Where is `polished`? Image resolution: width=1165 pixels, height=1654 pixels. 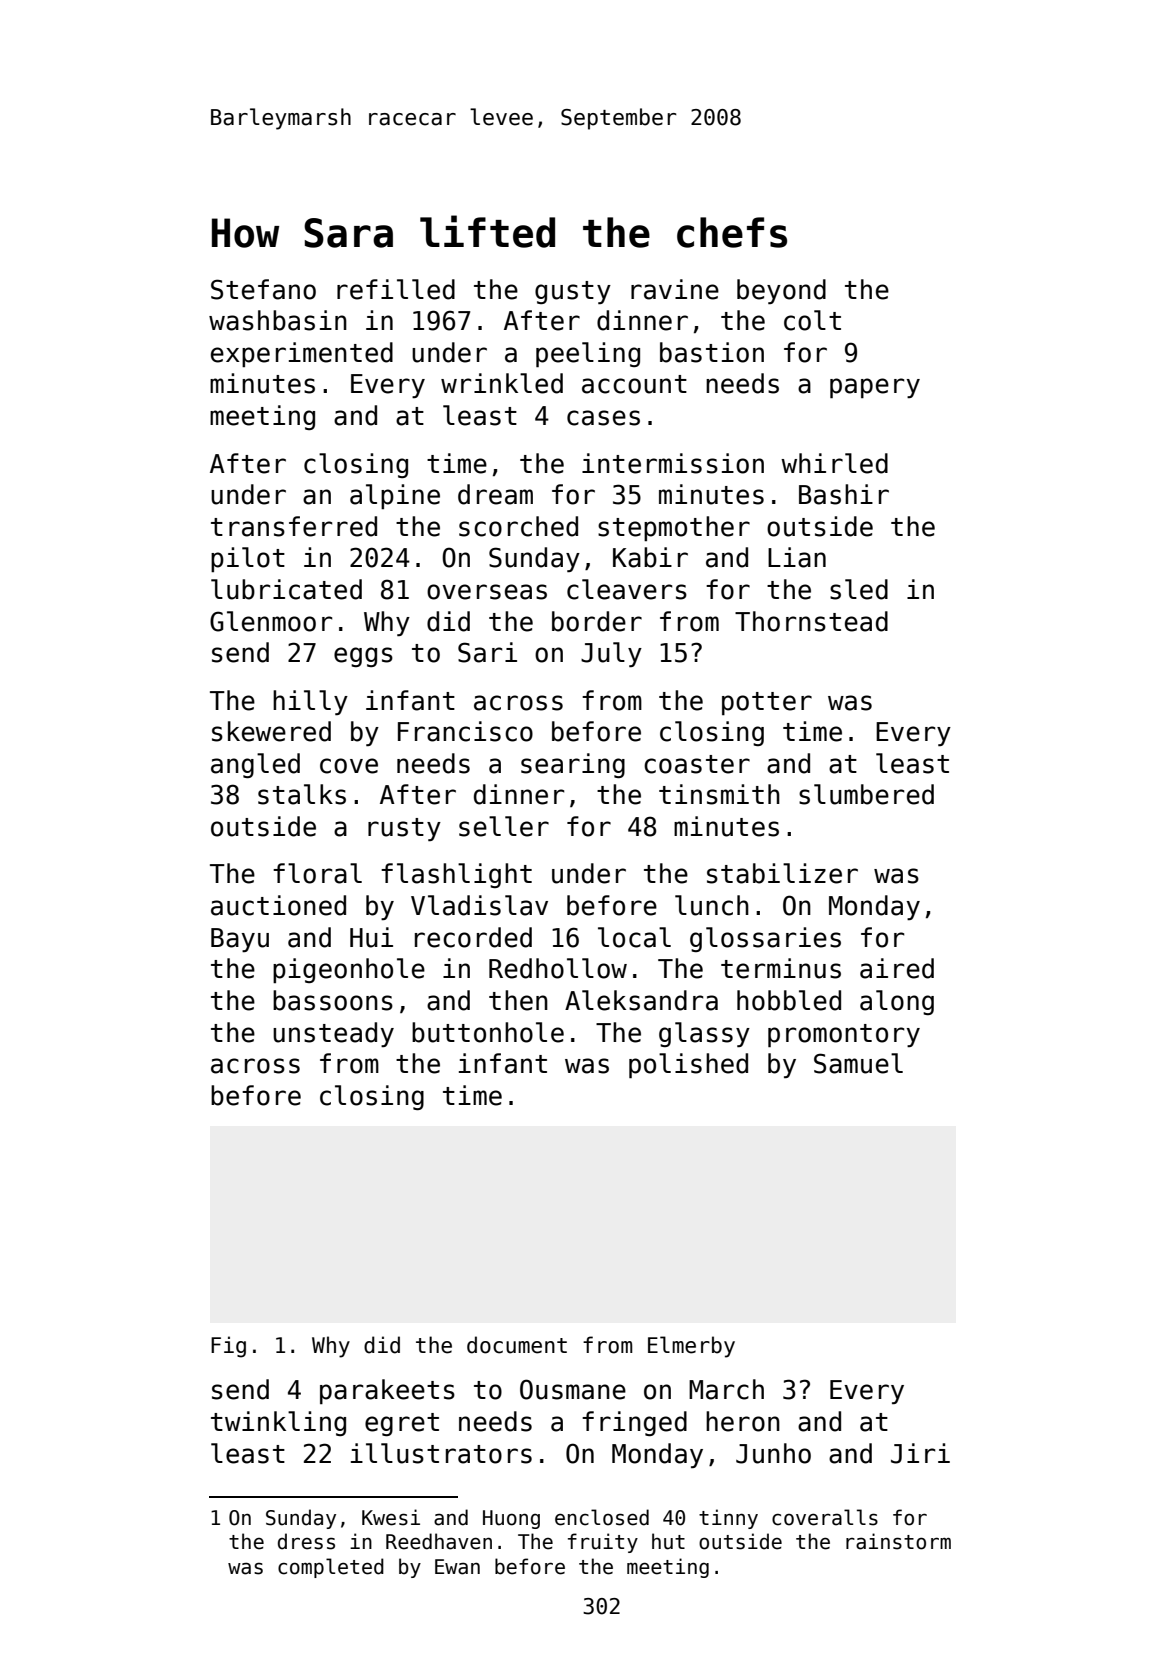
polished is located at coordinates (688, 1065).
